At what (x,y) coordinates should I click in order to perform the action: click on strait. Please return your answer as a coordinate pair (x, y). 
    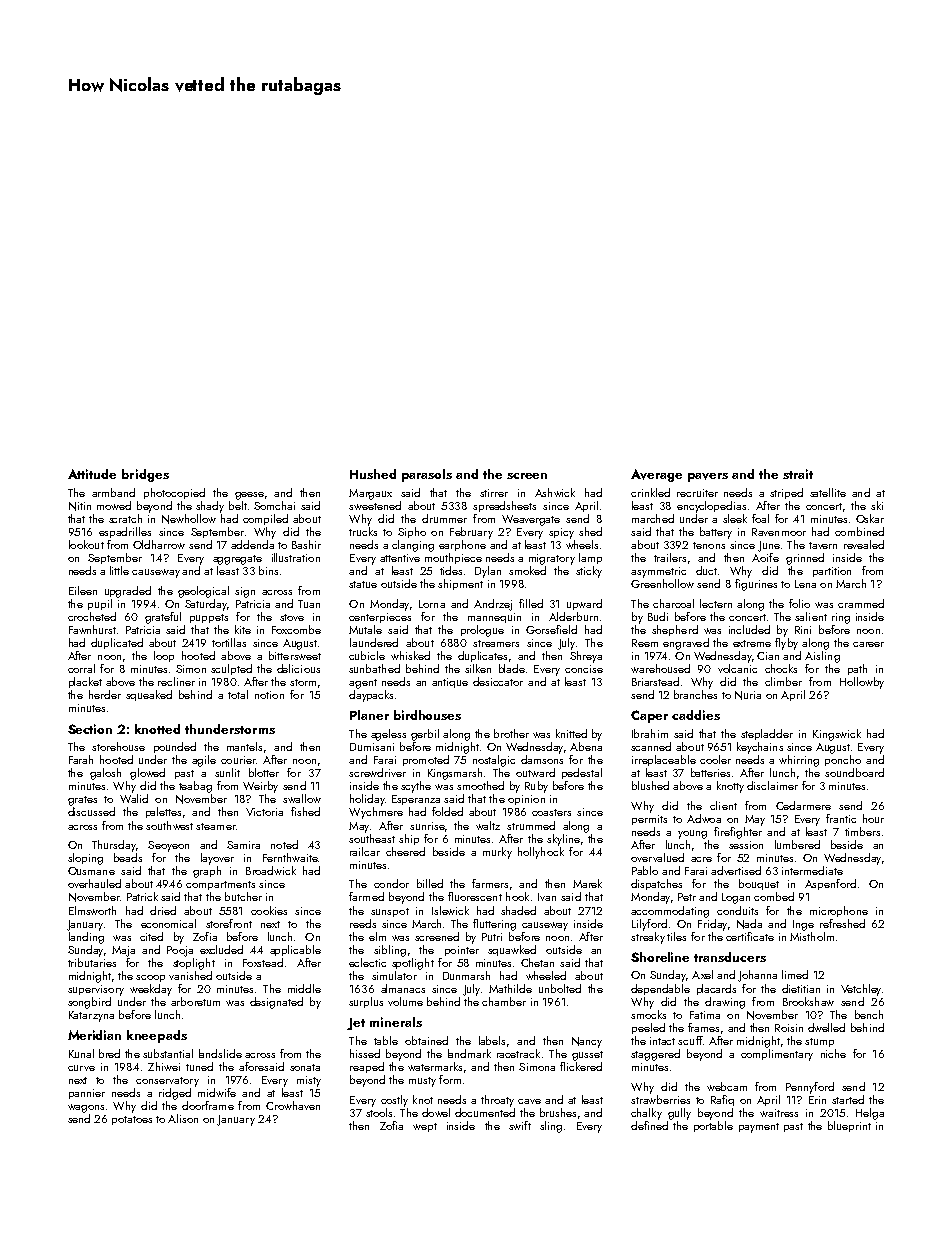
    Looking at the image, I should click on (798, 474).
